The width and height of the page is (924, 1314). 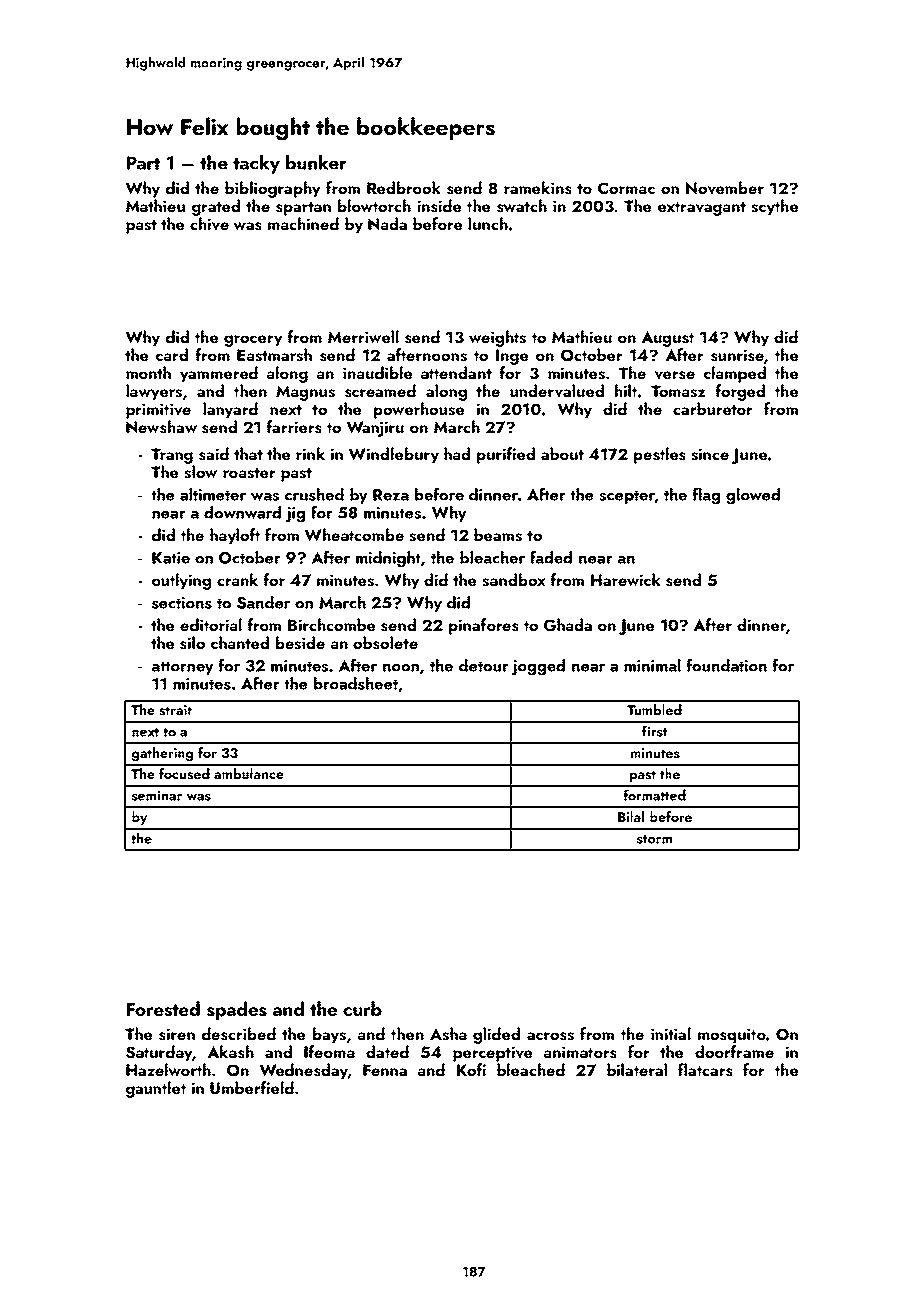 I want to click on extravagant, so click(x=702, y=209).
